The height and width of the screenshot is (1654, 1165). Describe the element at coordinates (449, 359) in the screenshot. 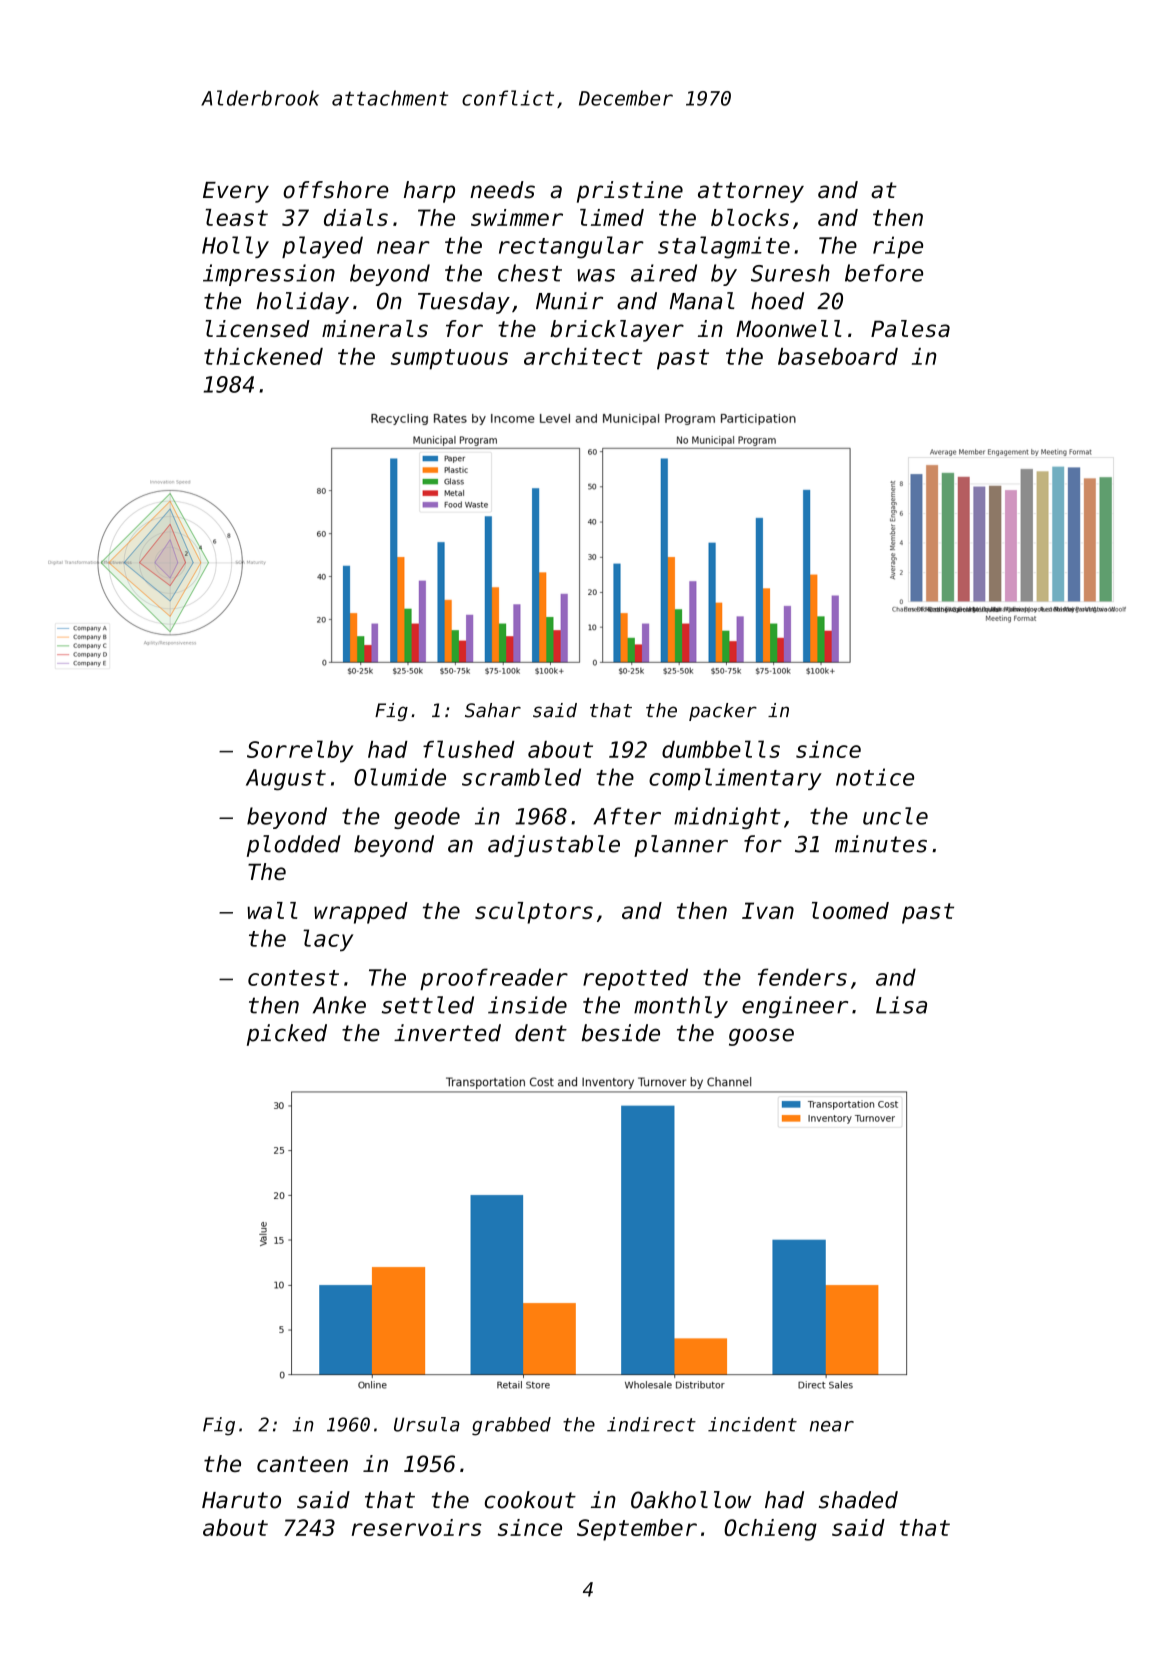

I see `sumptuous` at that location.
